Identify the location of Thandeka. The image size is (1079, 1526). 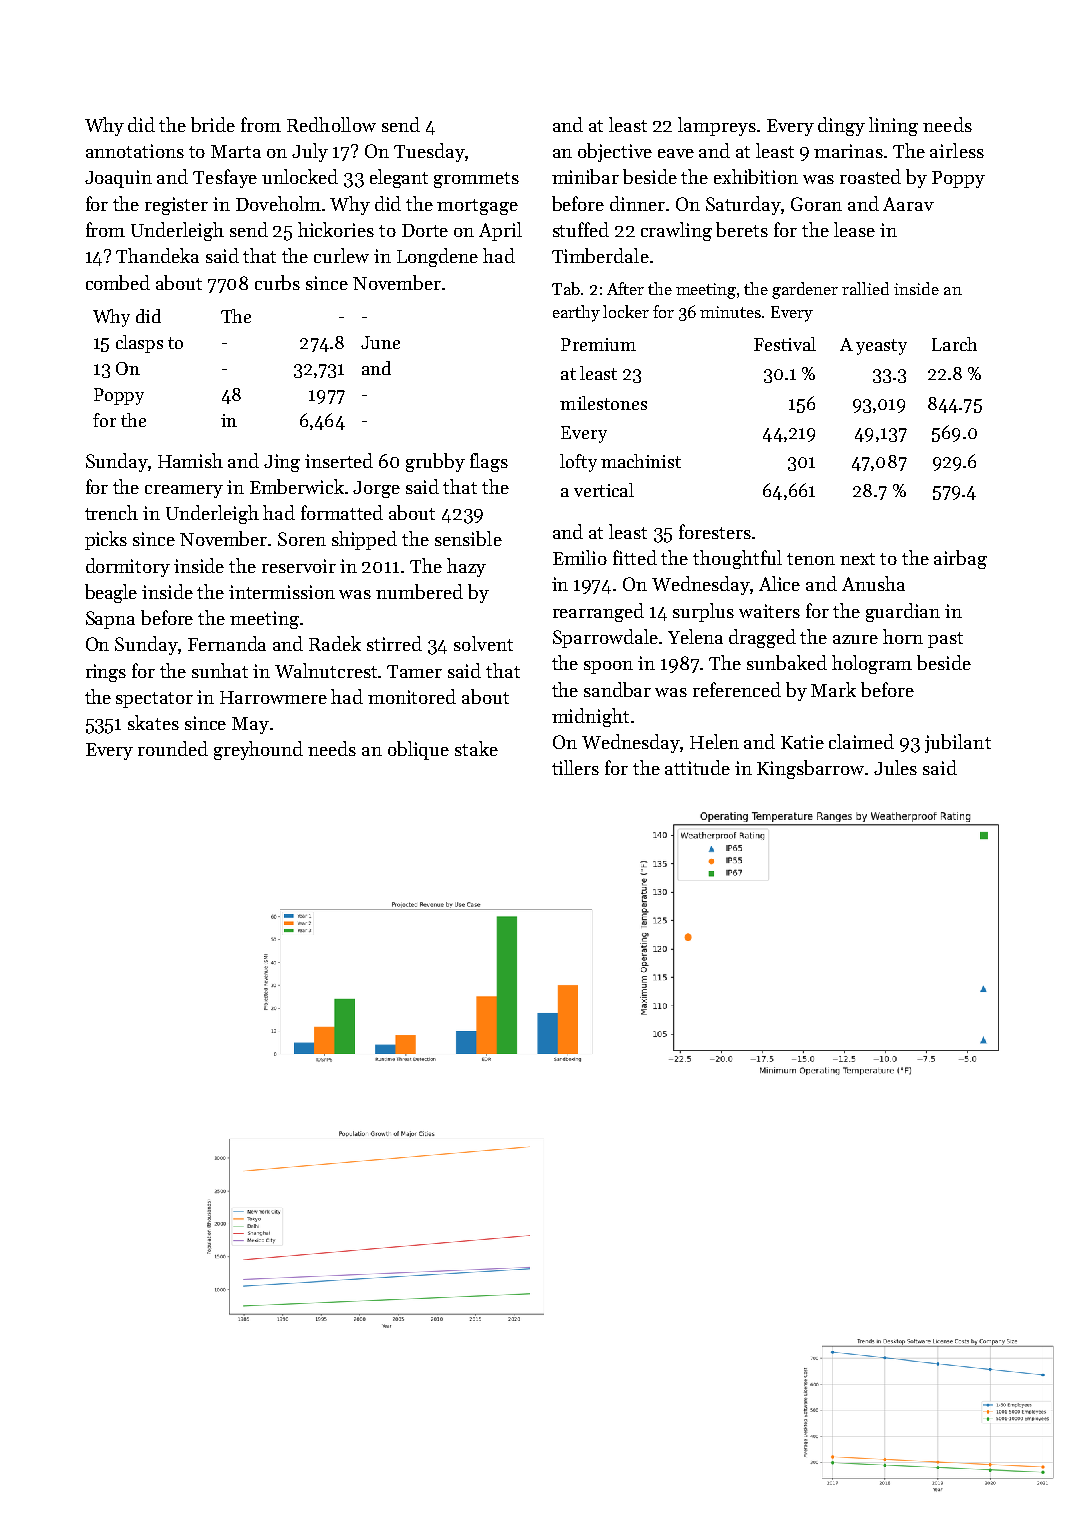
(157, 255).
